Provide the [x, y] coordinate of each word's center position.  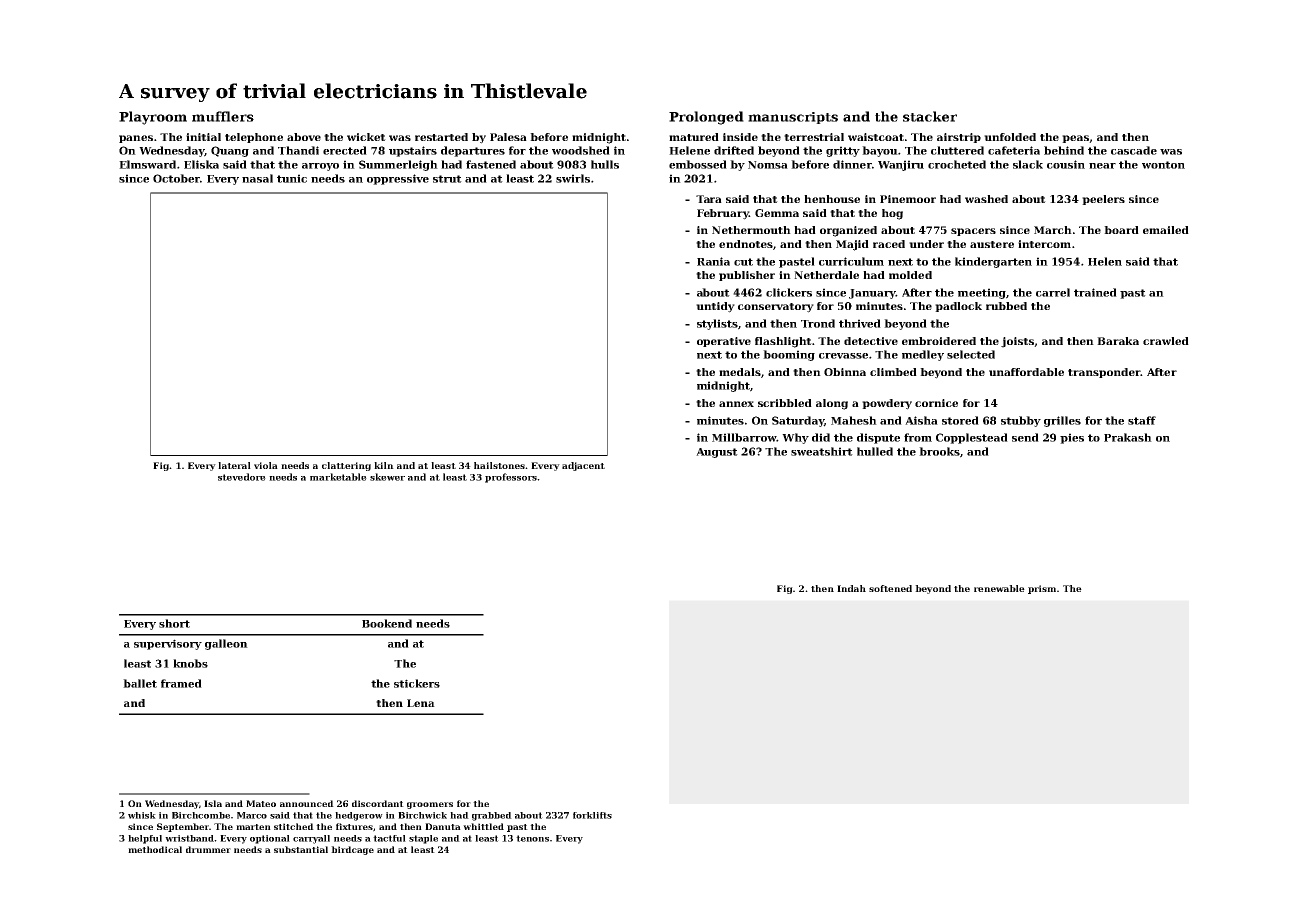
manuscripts [793, 118]
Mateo [261, 803]
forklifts [592, 815]
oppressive [398, 179]
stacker [930, 116]
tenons [532, 838]
